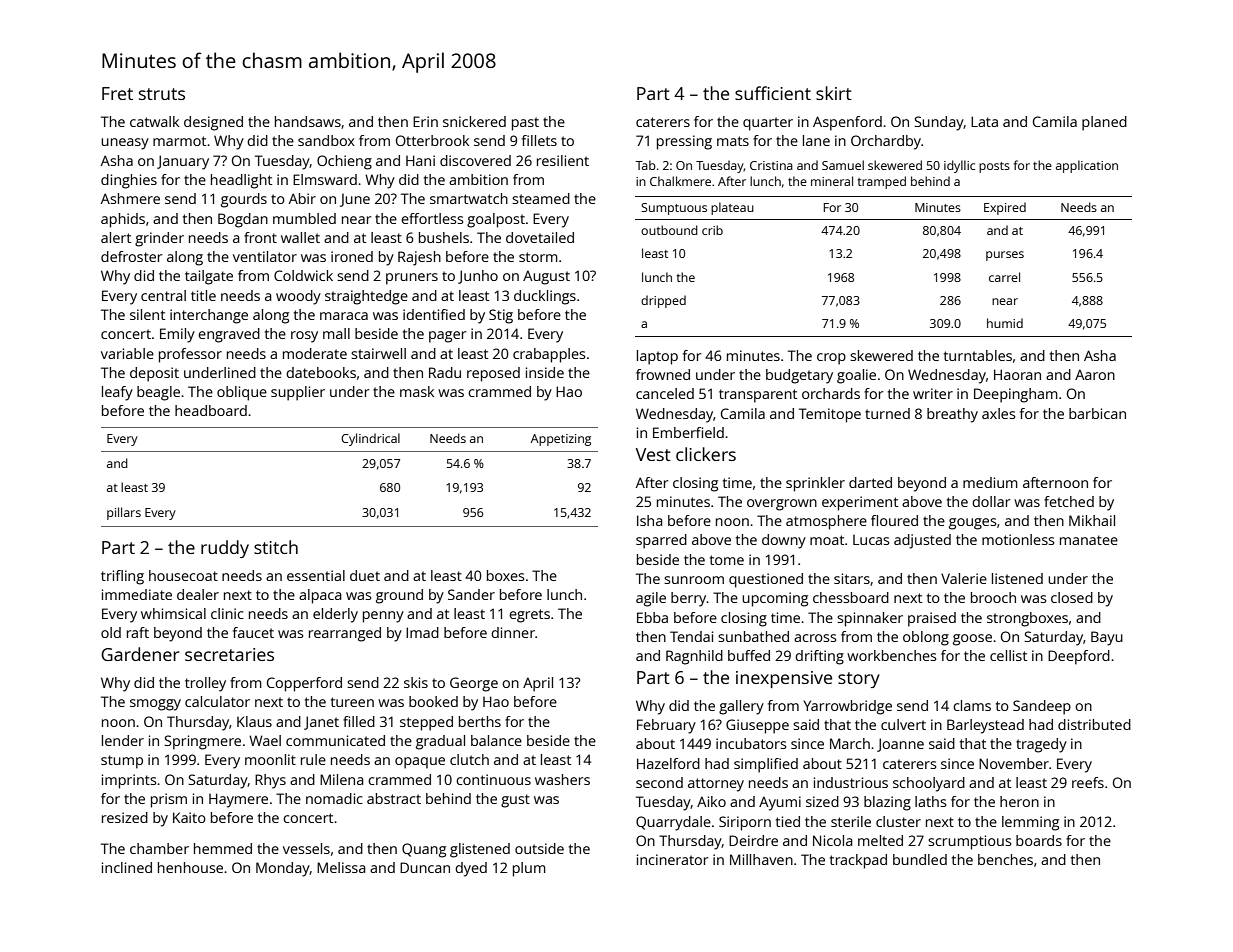 The height and width of the screenshot is (952, 1233). Describe the element at coordinates (994, 167) in the screenshot. I see `posts` at that location.
